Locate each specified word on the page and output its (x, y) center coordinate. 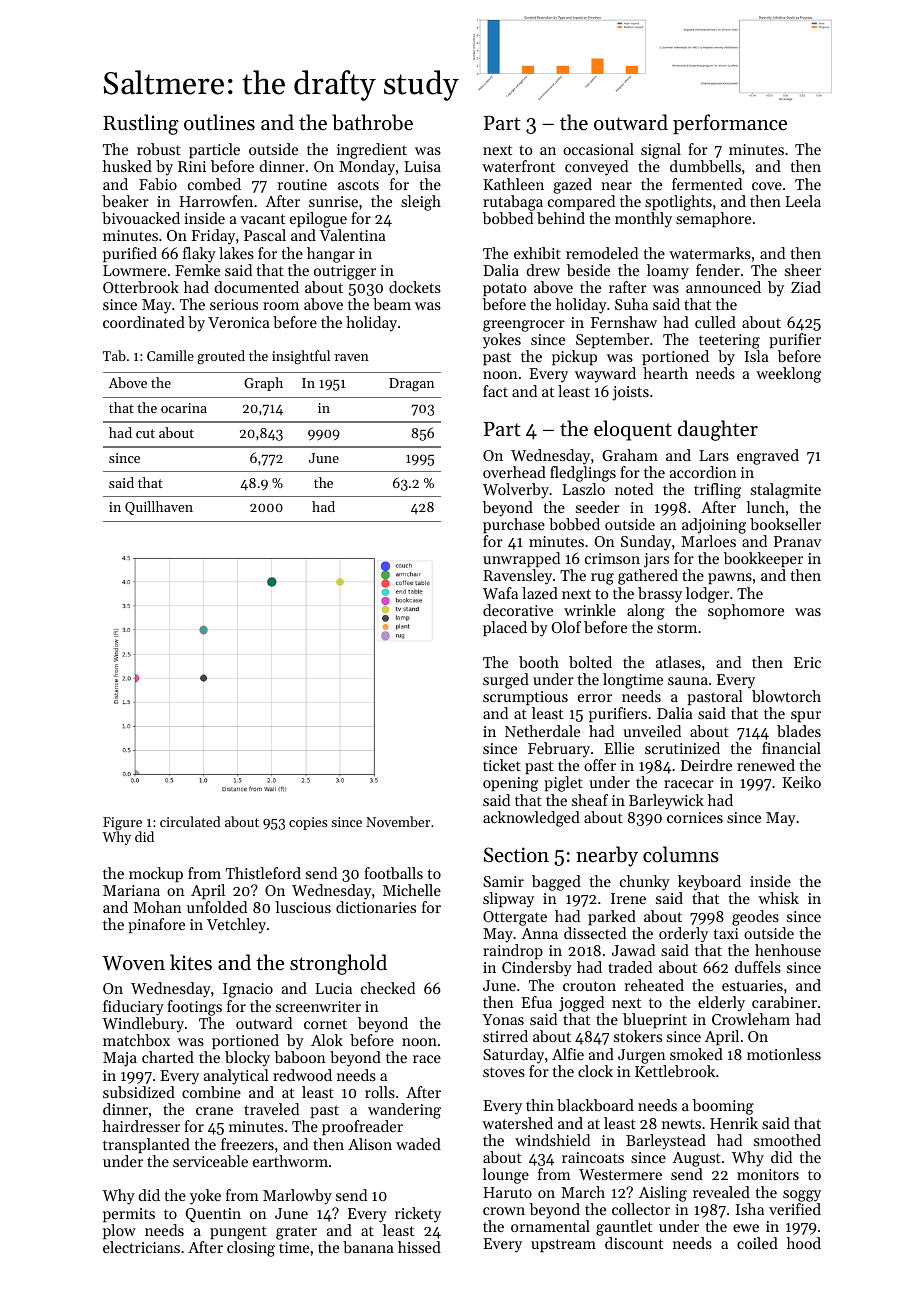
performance (730, 124)
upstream (563, 1245)
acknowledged (531, 819)
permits (129, 1215)
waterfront (518, 166)
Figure (122, 824)
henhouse (788, 950)
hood (804, 1243)
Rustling (141, 124)
